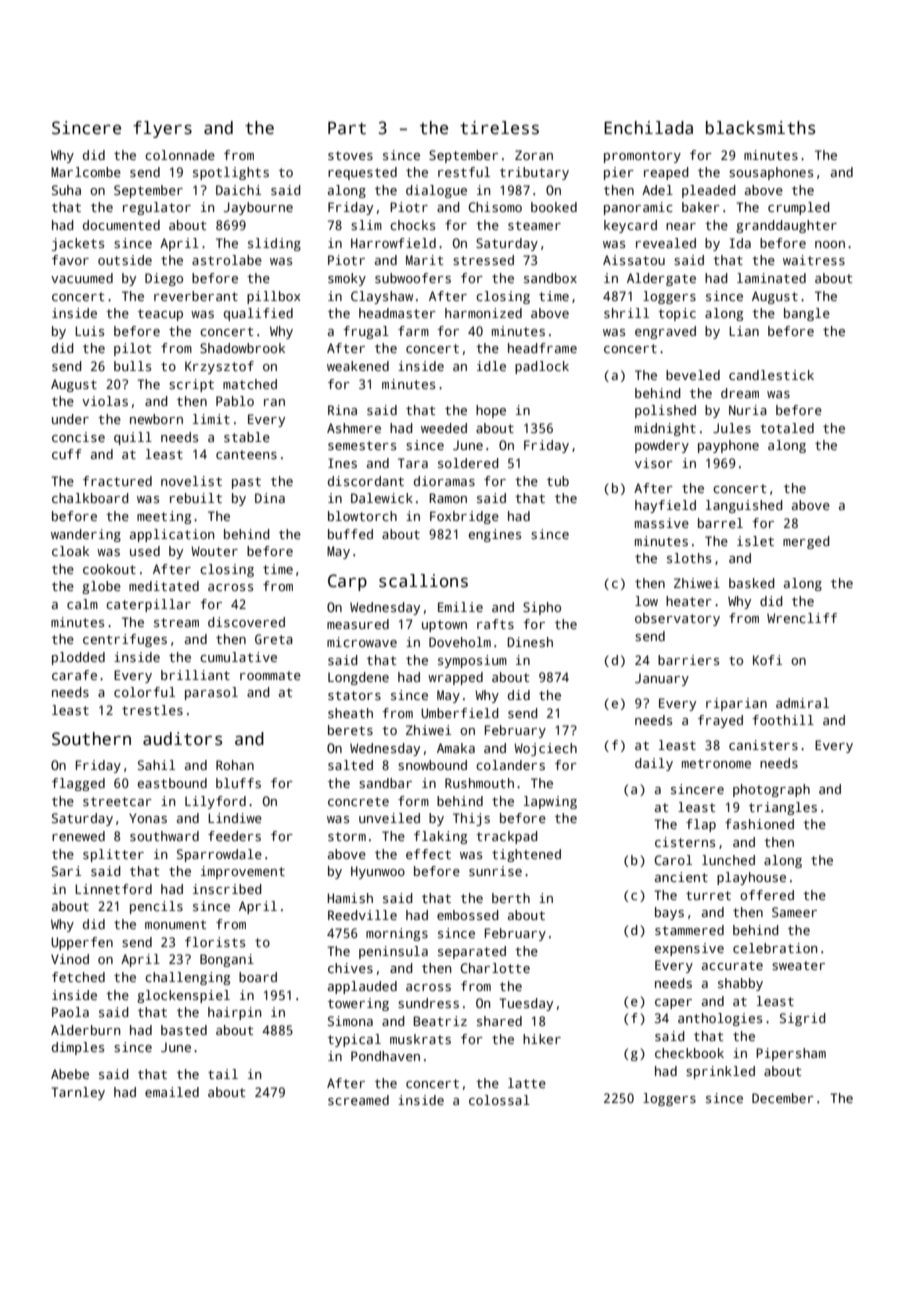  What do you see at coordinates (393, 243) in the document?
I see `Harrowfield` at bounding box center [393, 243].
